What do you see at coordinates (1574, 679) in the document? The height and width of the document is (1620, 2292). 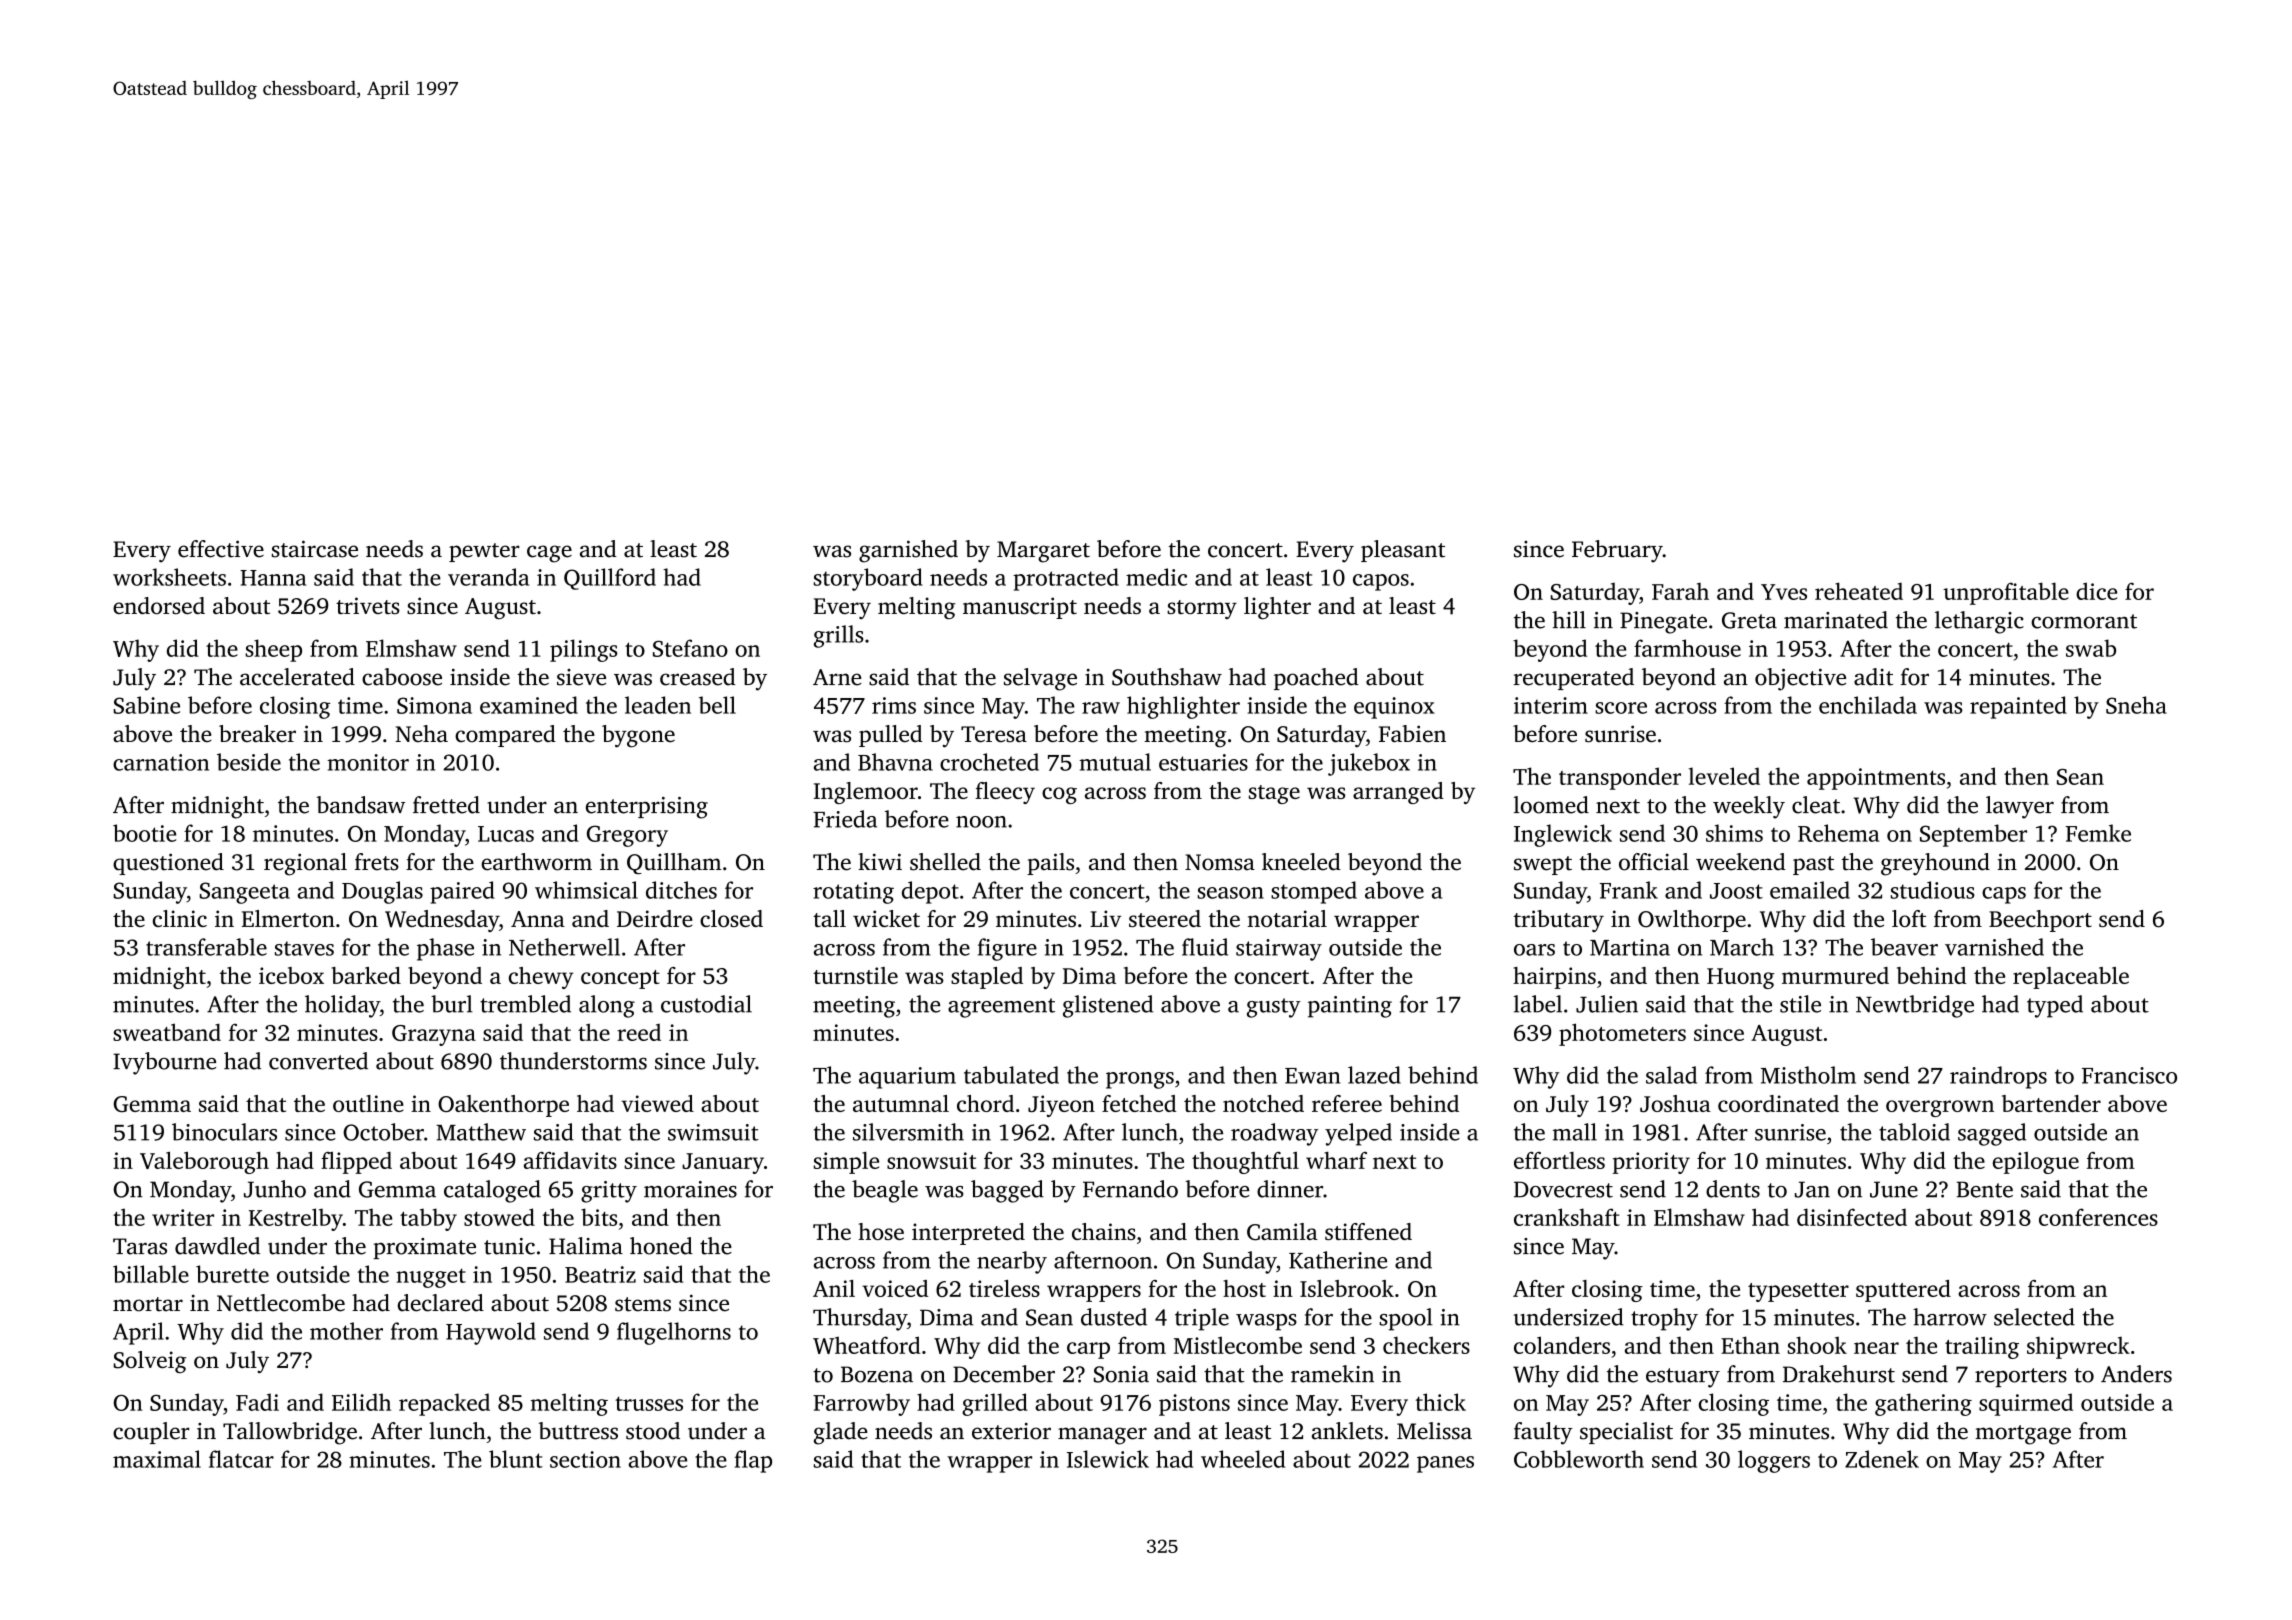 I see `recuperated` at bounding box center [1574, 679].
